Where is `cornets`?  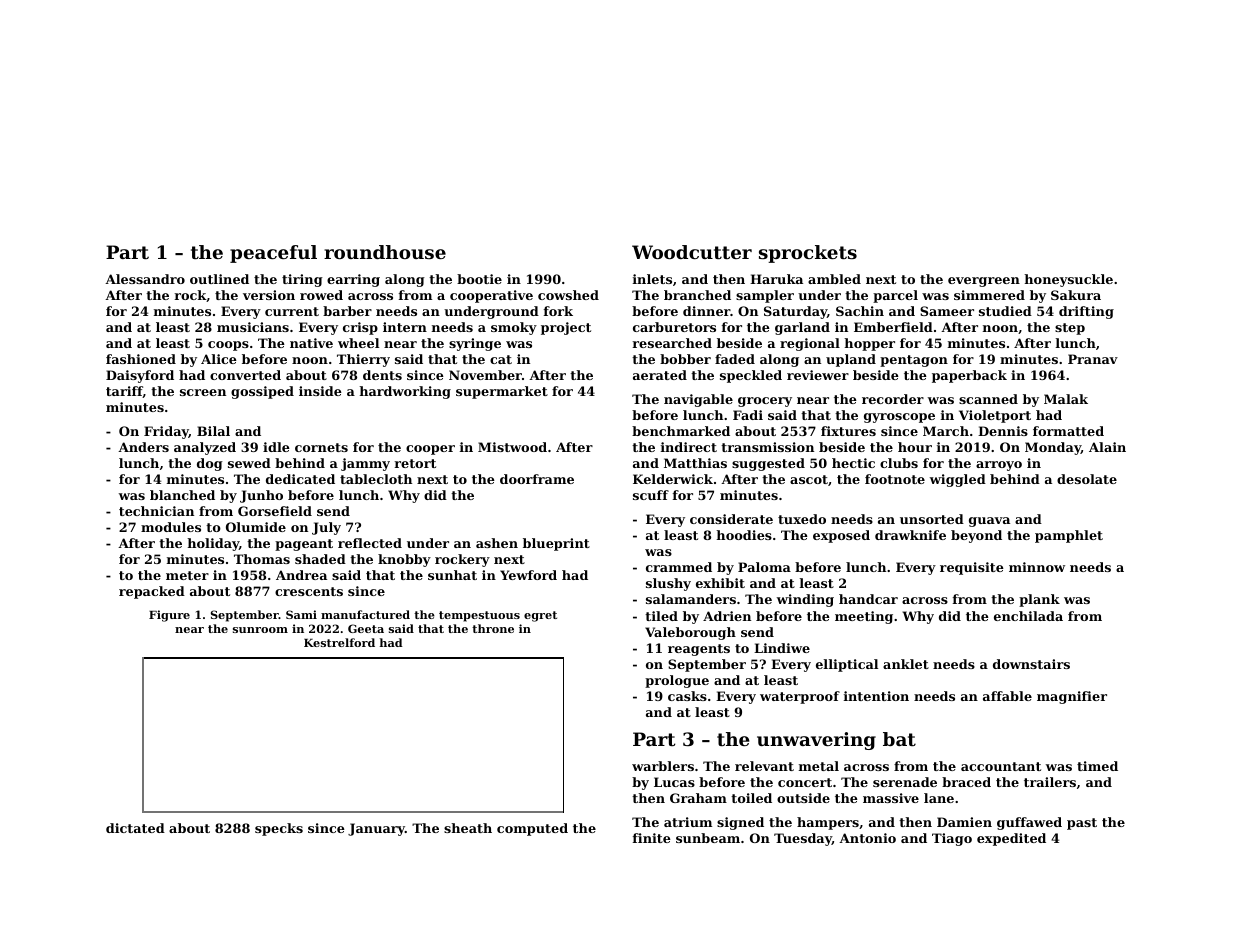
cornets is located at coordinates (321, 447).
